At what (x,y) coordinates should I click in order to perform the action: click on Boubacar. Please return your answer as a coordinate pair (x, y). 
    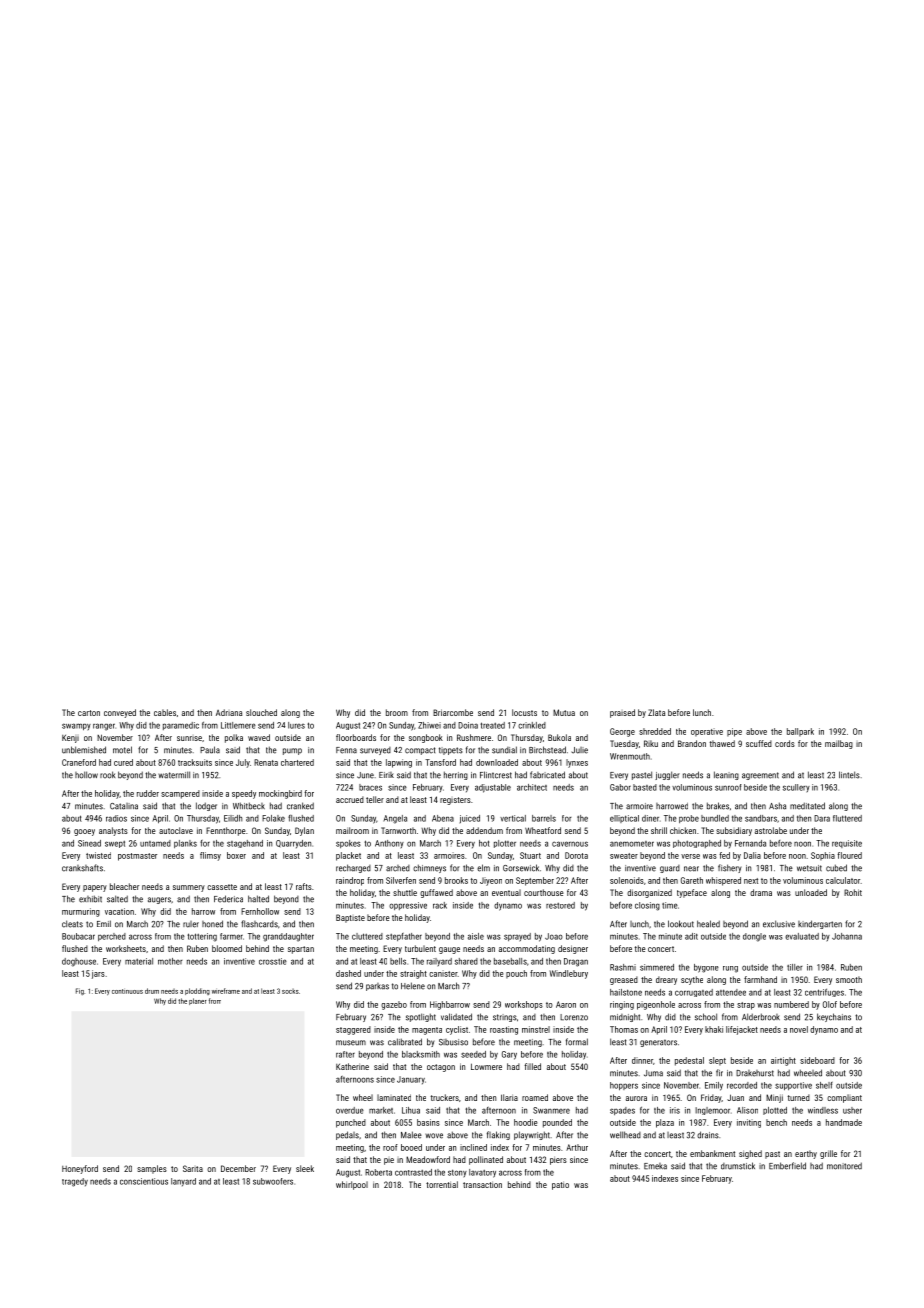
    Looking at the image, I should click on (78, 936).
